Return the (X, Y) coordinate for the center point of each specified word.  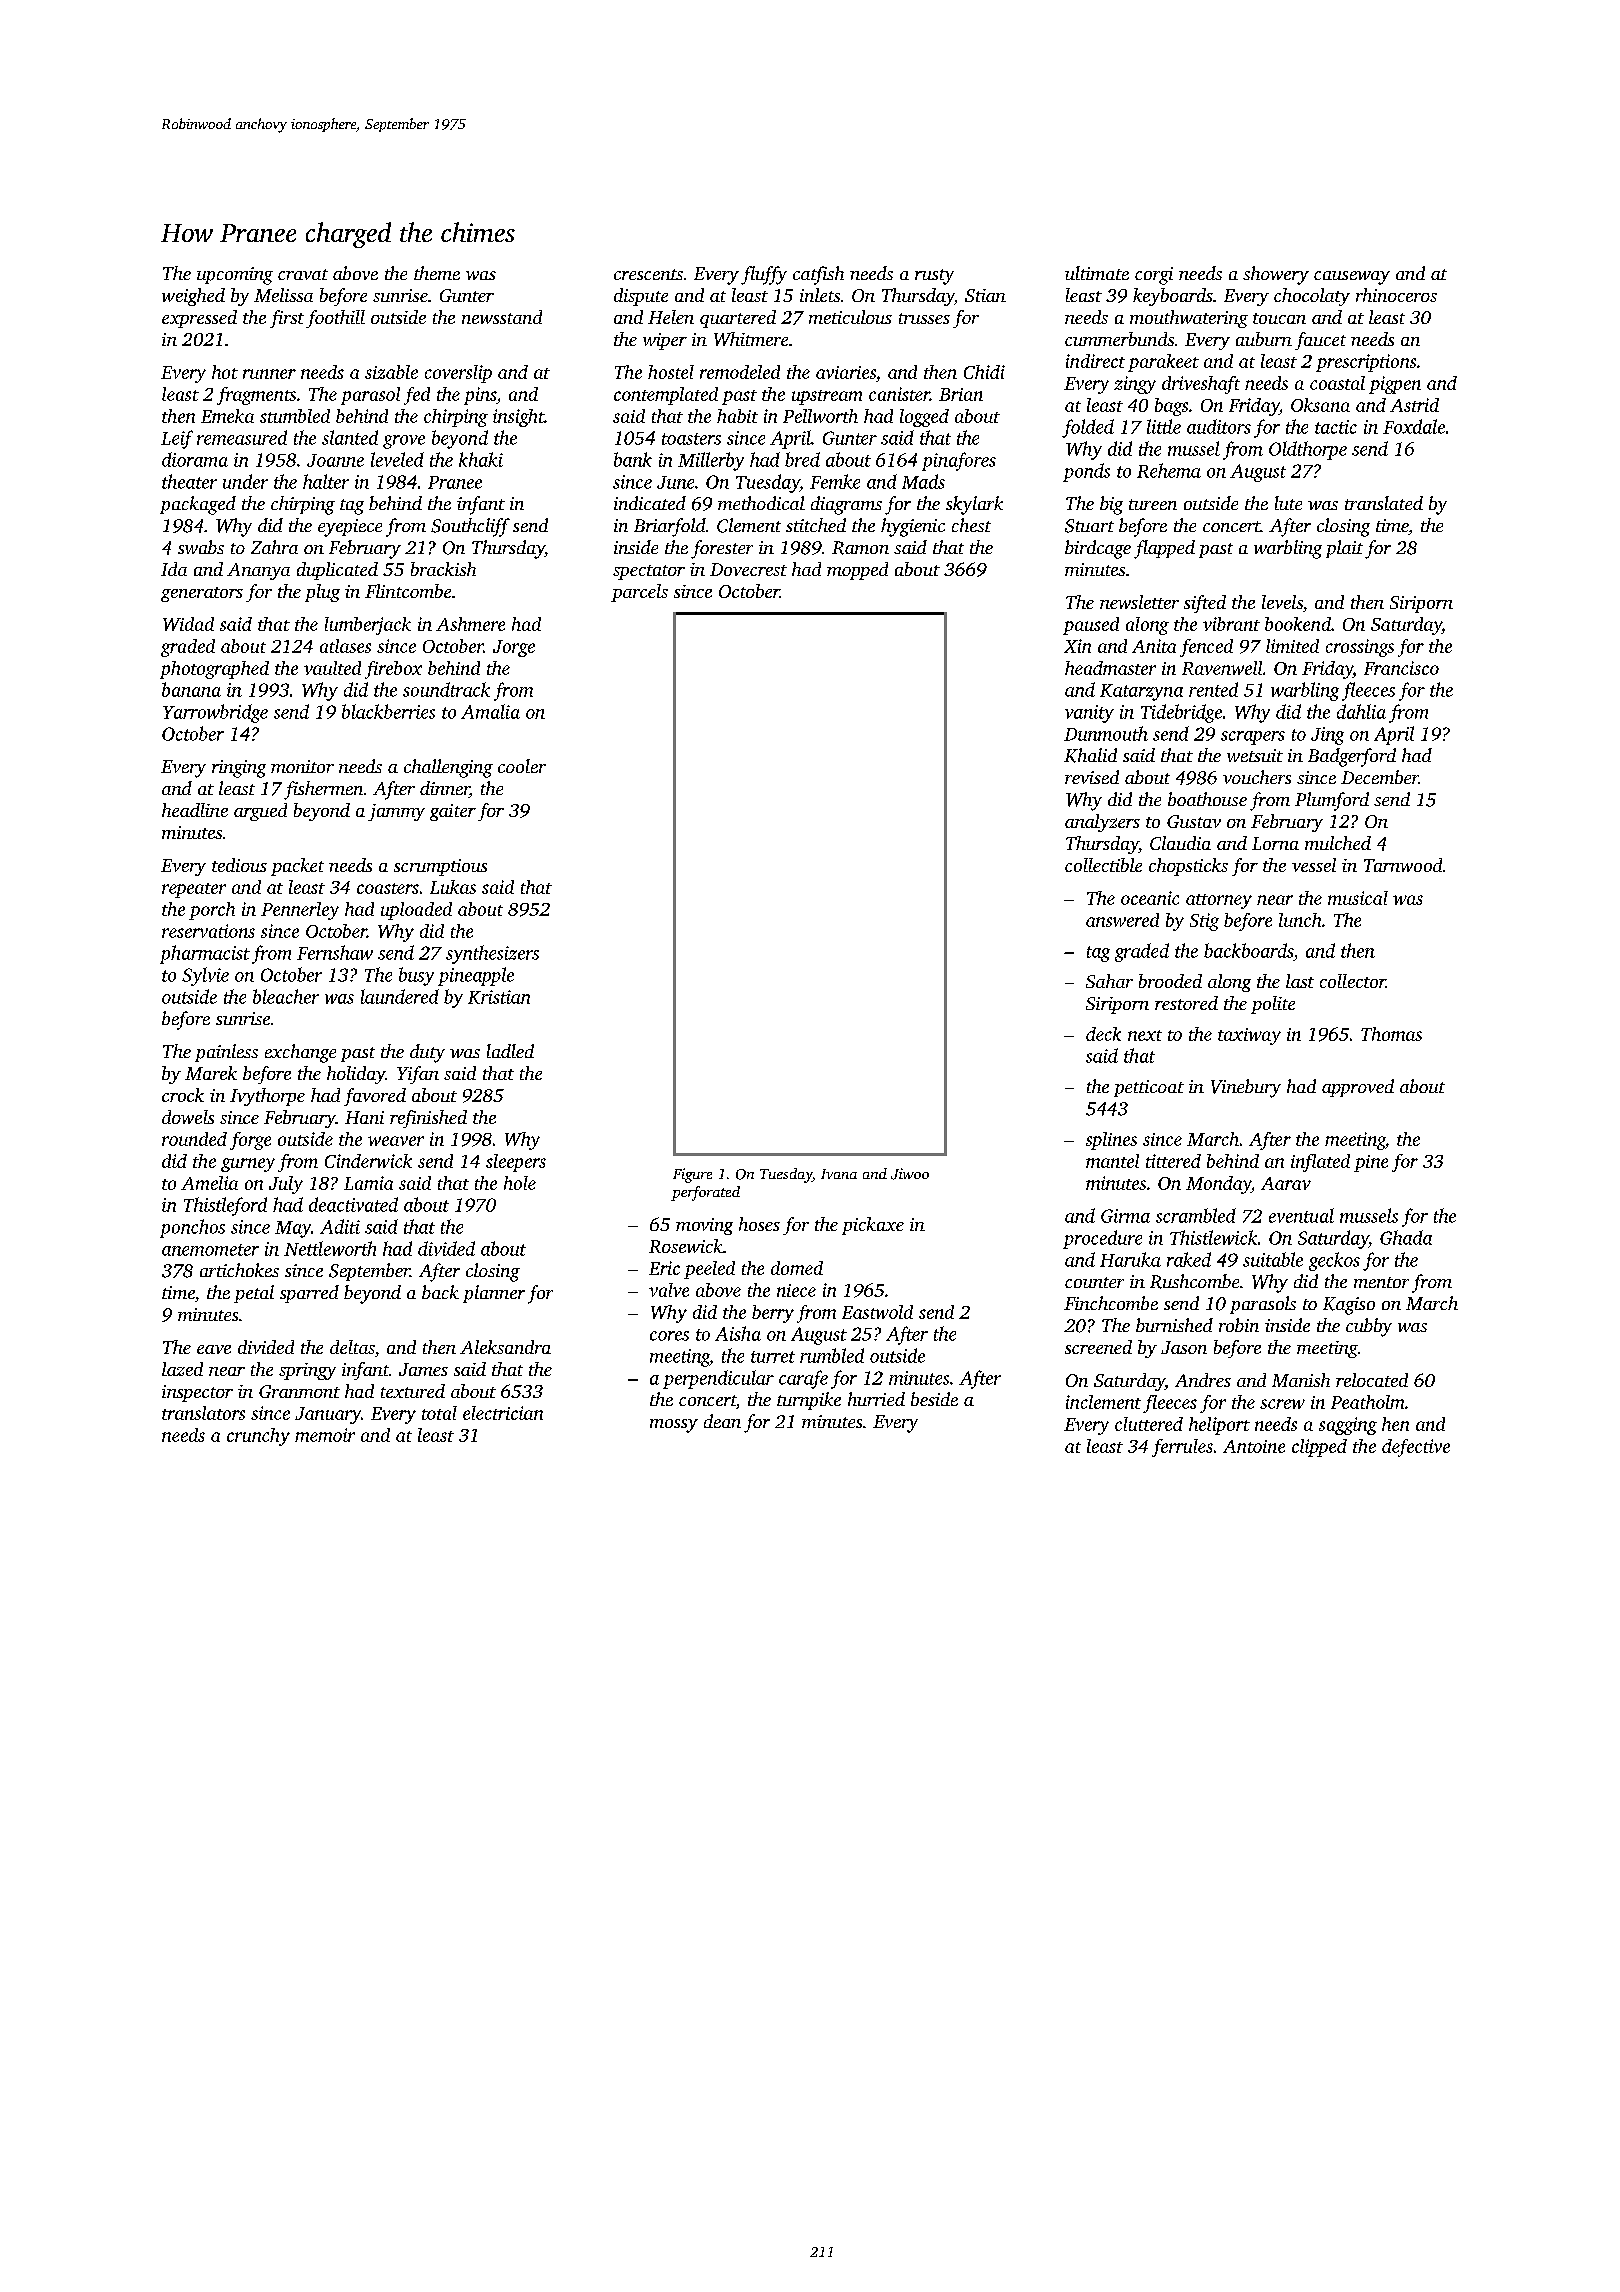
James (423, 1369)
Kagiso (1349, 1306)
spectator (649, 572)
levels (1282, 602)
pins (480, 396)
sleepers (516, 1163)
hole (520, 1183)
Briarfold (670, 527)
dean (722, 1421)
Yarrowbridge (215, 713)
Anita (1154, 646)
